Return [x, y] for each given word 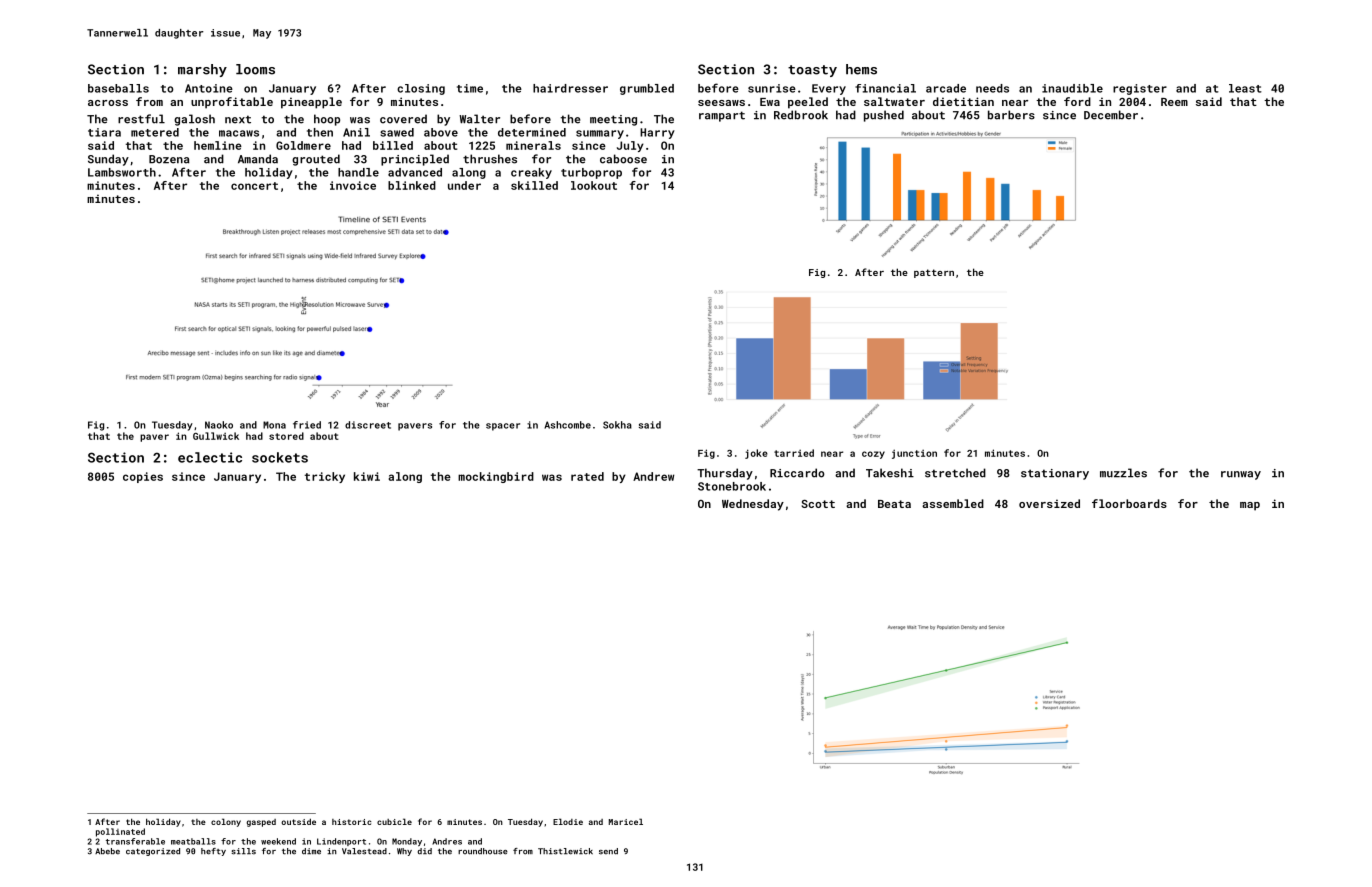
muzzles [1123, 473]
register [1140, 89]
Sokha [617, 425]
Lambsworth [122, 172]
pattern [934, 273]
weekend [278, 841]
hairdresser [570, 88]
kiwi [367, 476]
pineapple [311, 103]
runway [1241, 475]
